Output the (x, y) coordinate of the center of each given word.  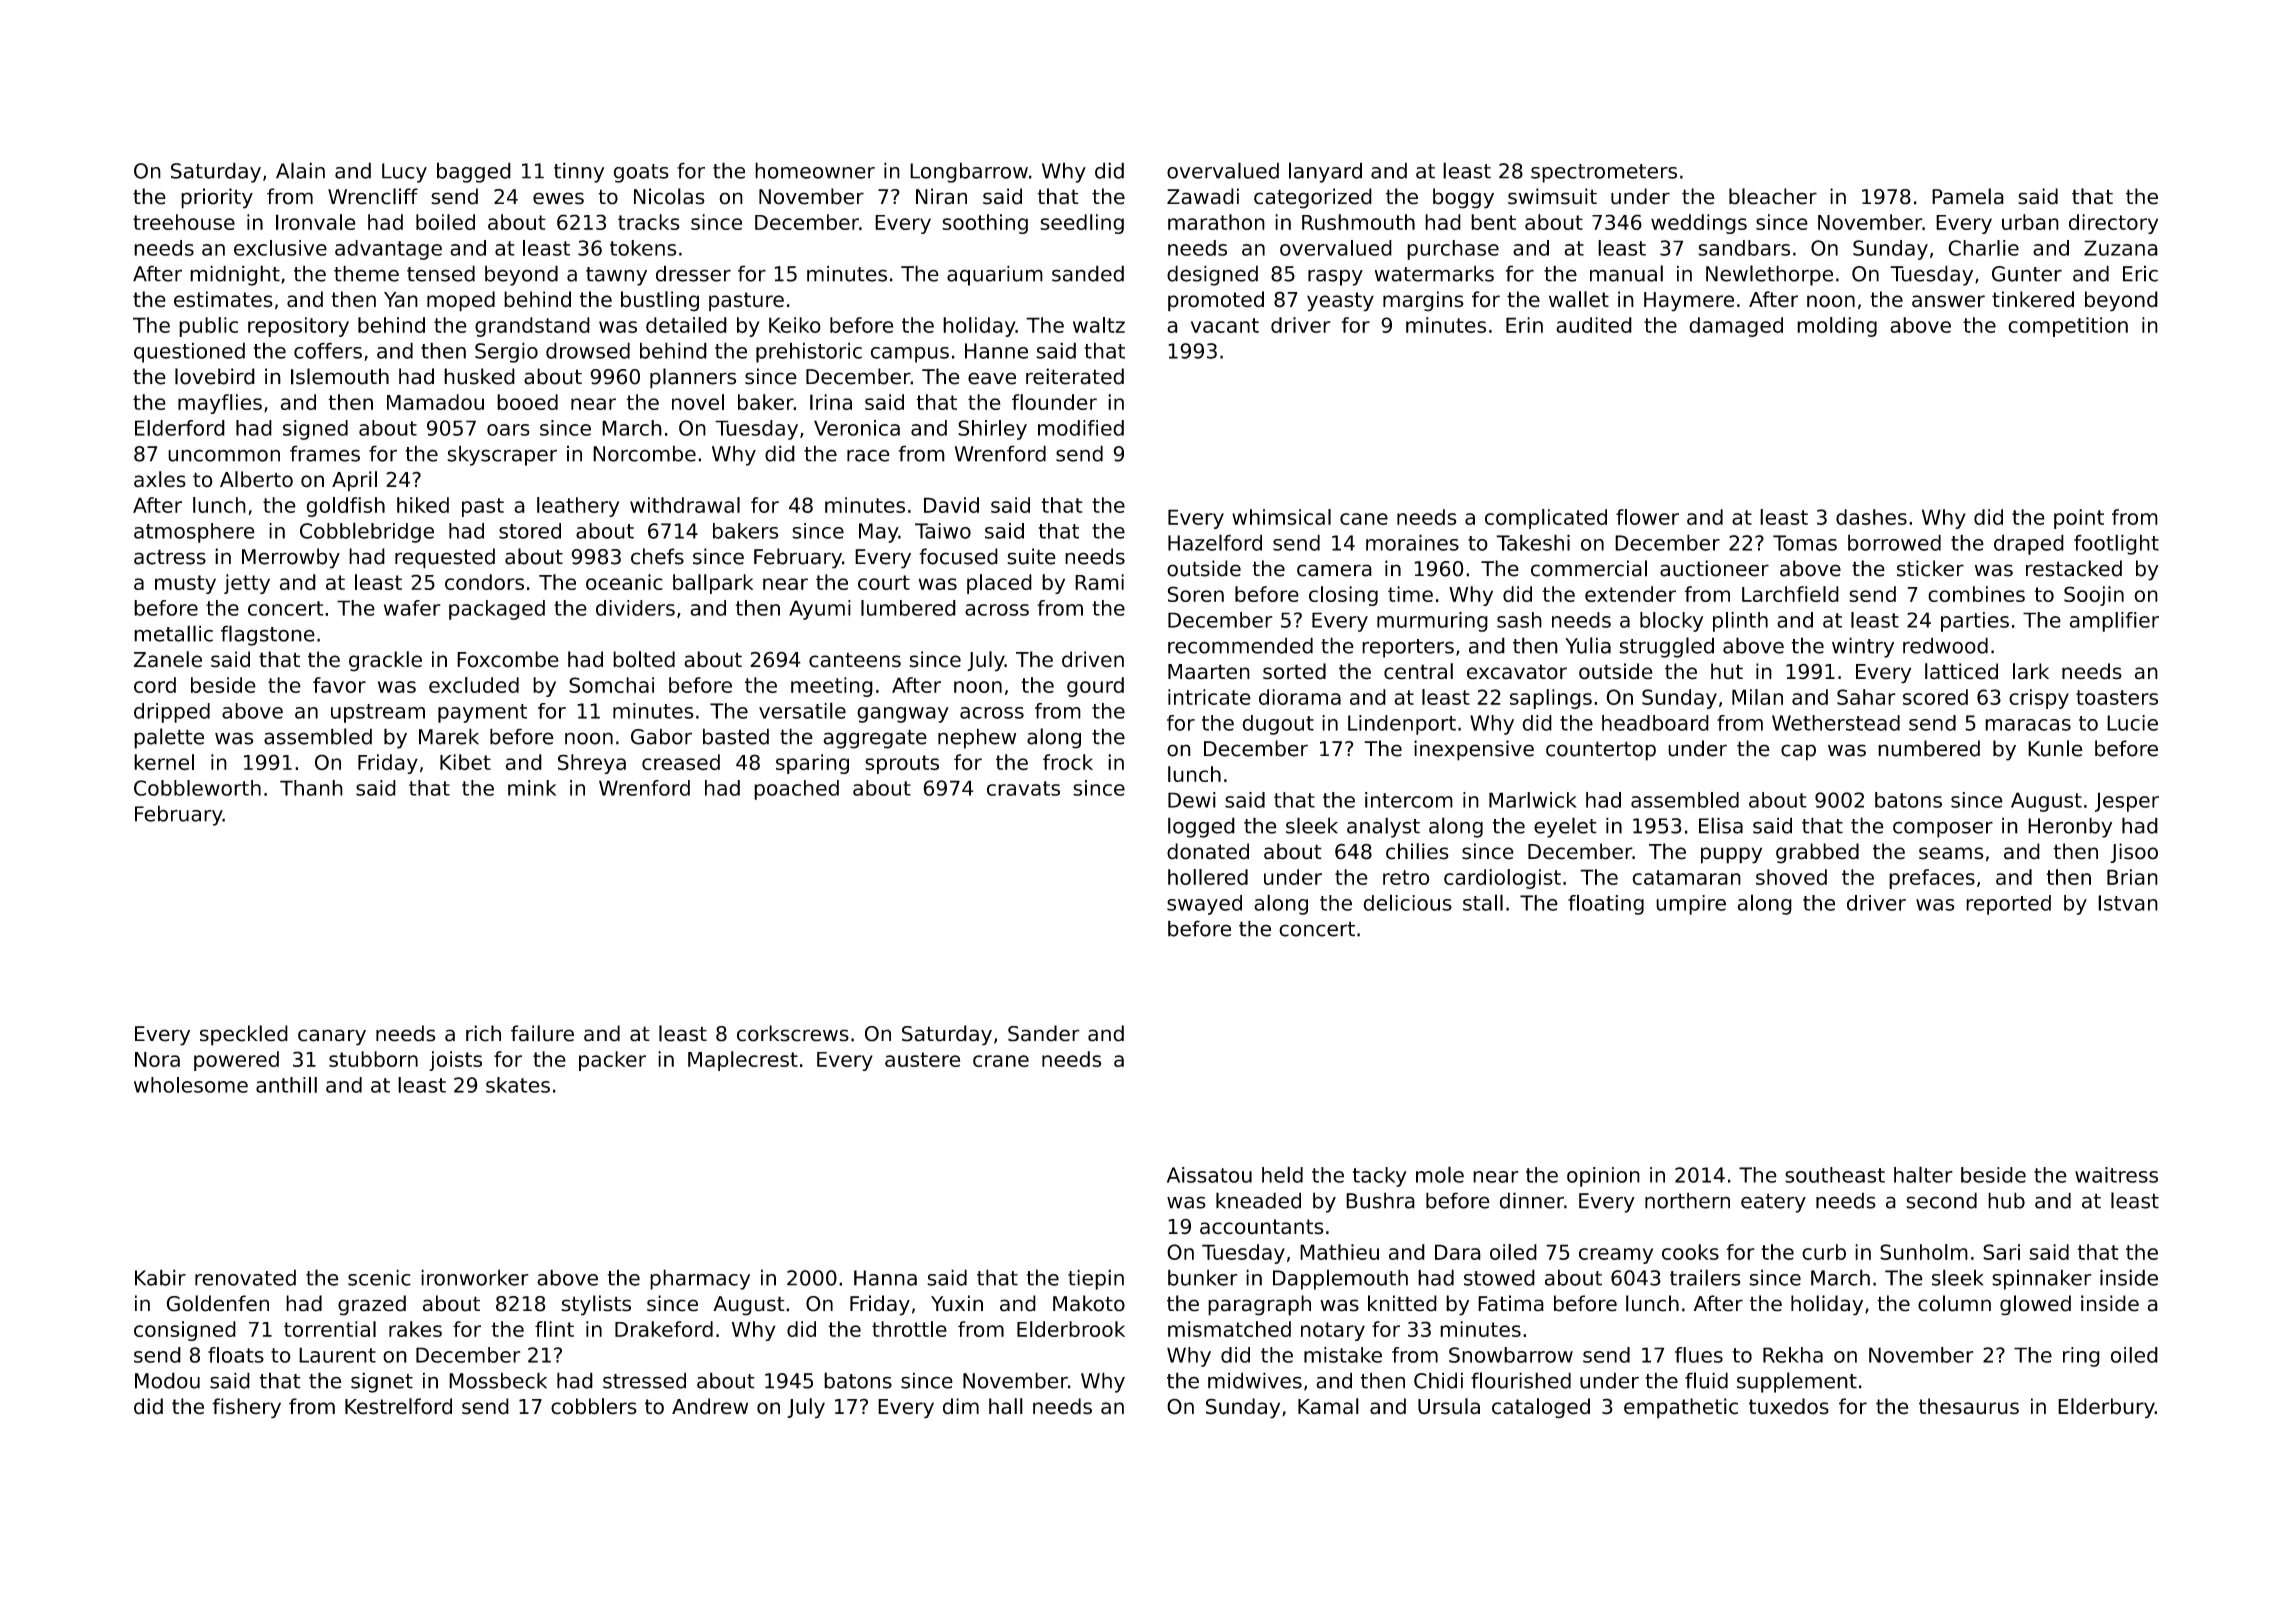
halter (1923, 1174)
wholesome (191, 1085)
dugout (1278, 725)
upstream (378, 713)
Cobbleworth (197, 788)
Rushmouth (1358, 222)
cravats (1023, 788)
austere (922, 1059)
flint (554, 1329)
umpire (1691, 905)
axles (160, 479)
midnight (235, 275)
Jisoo (2134, 853)
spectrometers (1604, 173)
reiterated (1075, 376)
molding (1837, 327)
